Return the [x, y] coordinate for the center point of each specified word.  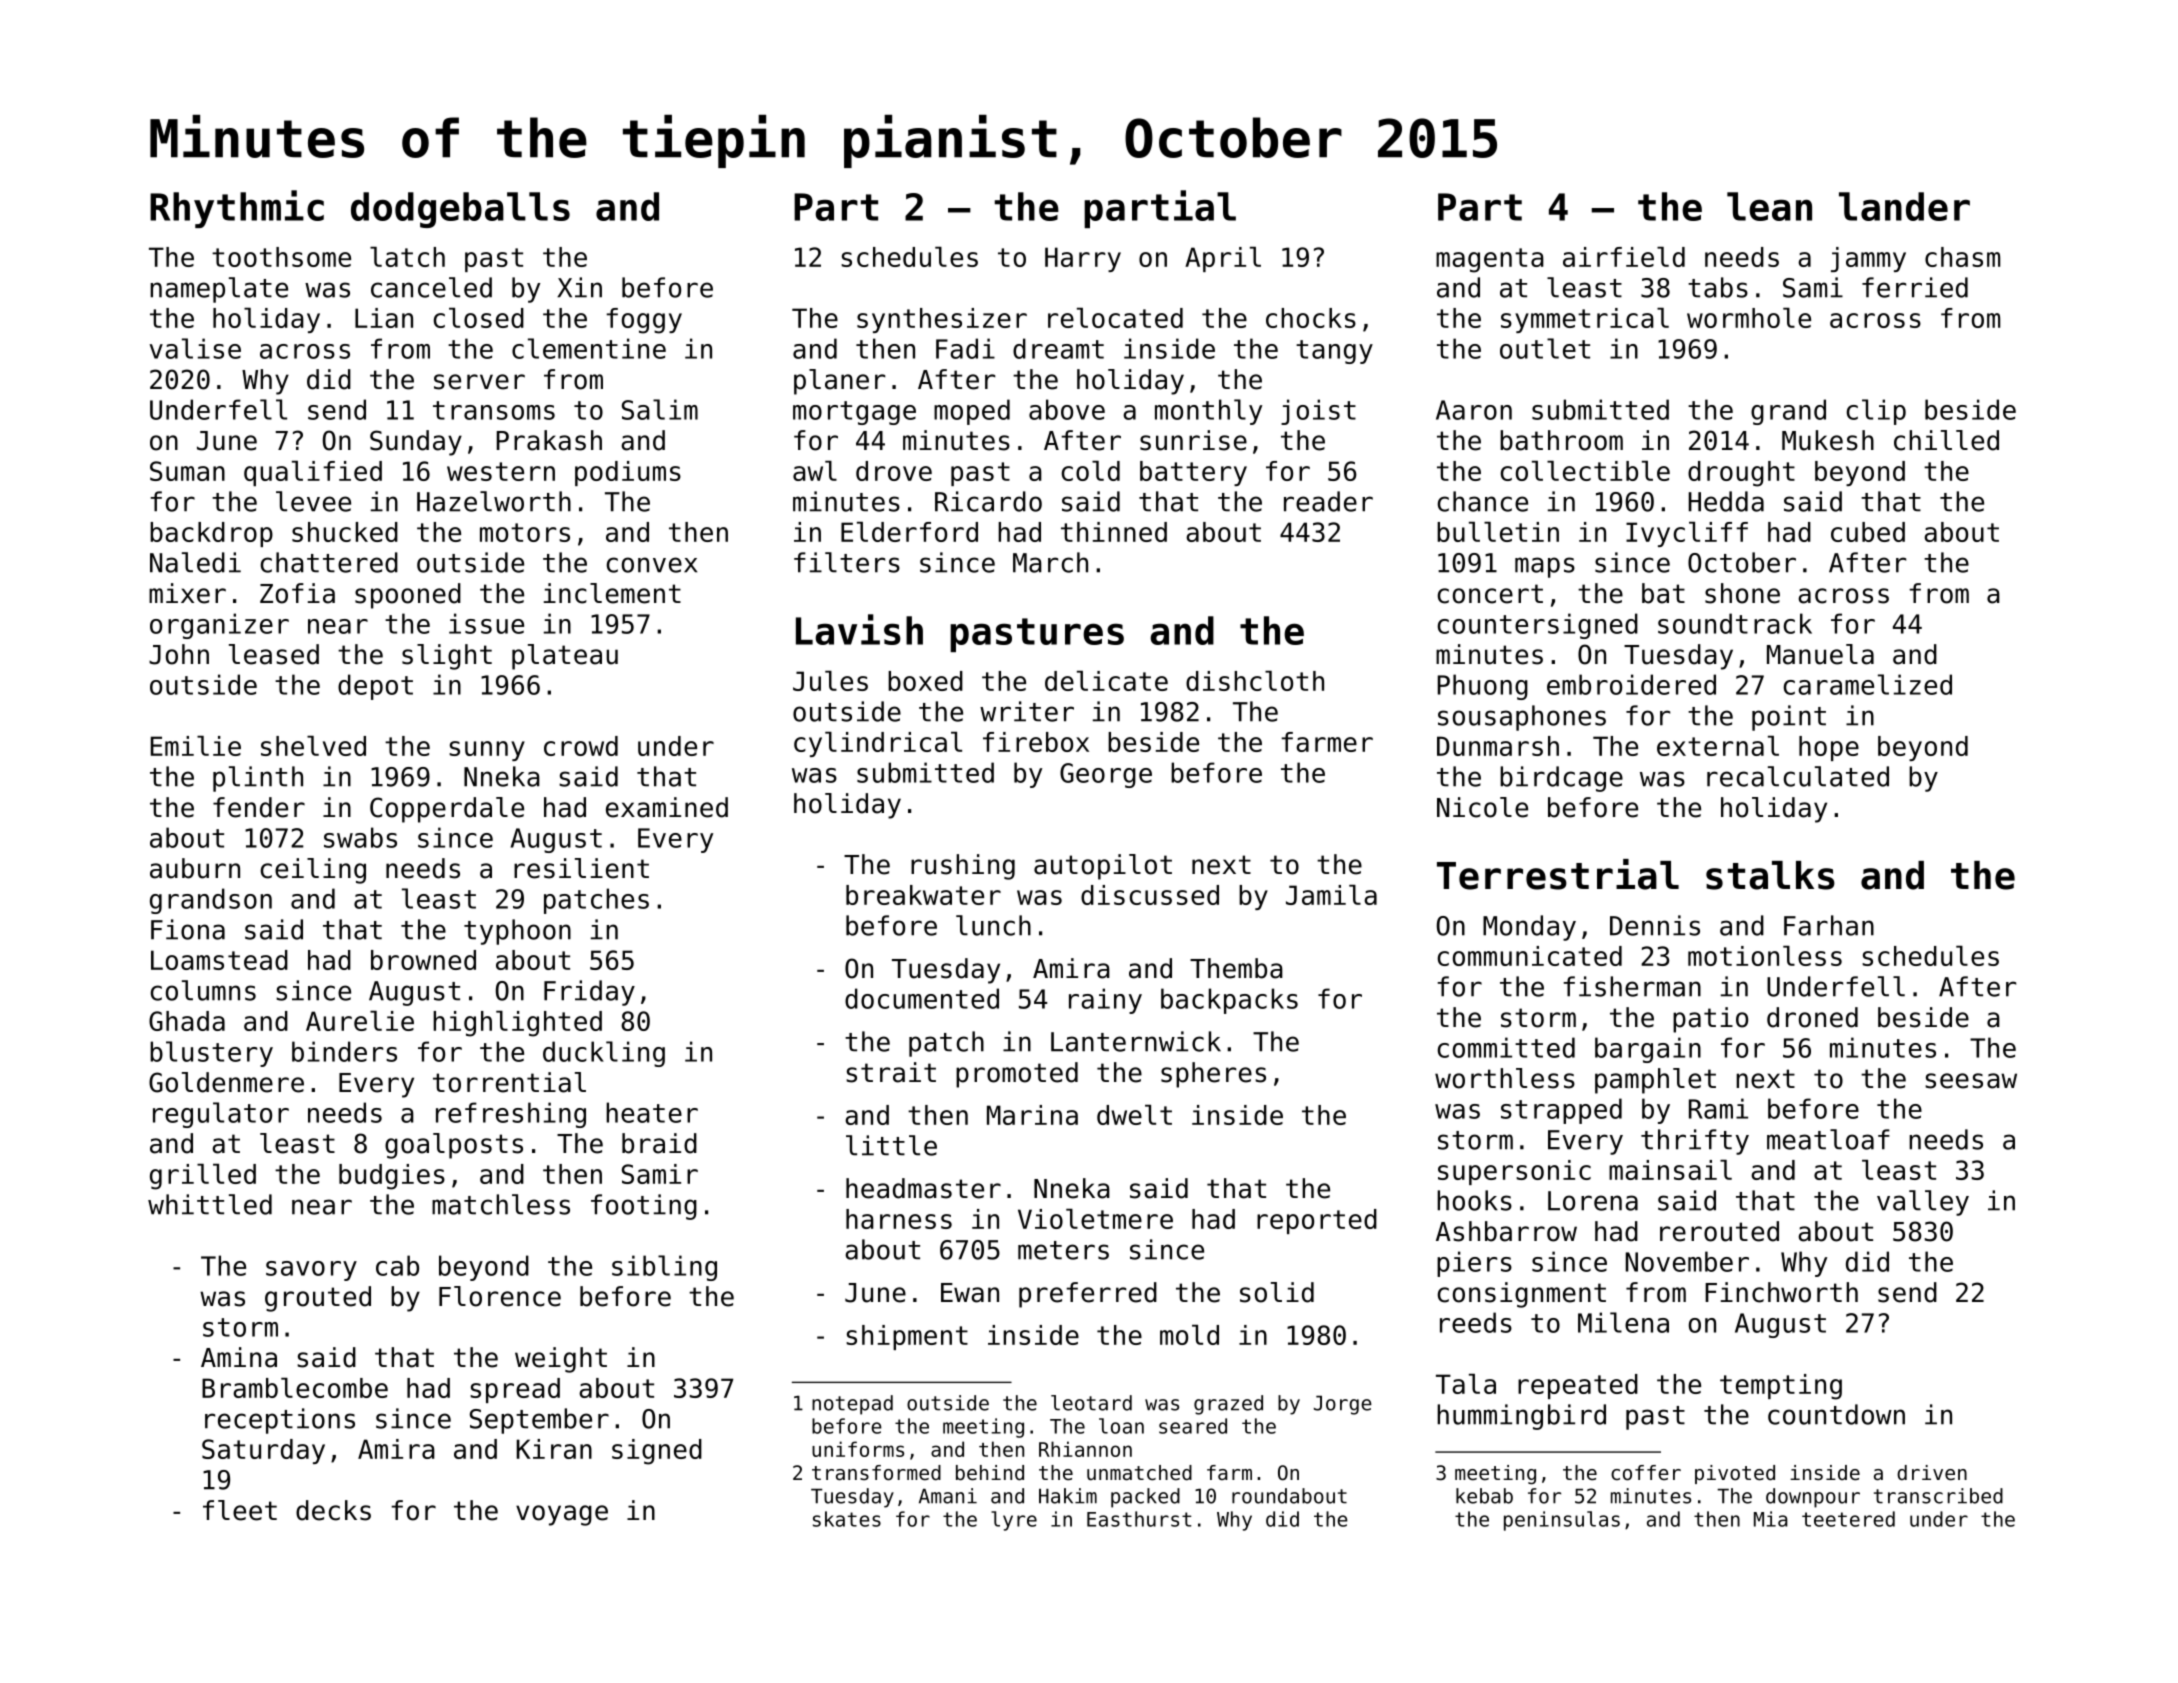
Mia [1771, 1519]
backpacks [1229, 1001]
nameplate [219, 290]
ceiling [313, 871]
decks [333, 1510]
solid [1277, 1292]
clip [1876, 412]
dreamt [1058, 348]
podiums [628, 473]
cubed [1868, 532]
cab [397, 1265]
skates [847, 1519]
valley [1923, 1203]
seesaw [1971, 1081]
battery [1193, 473]
